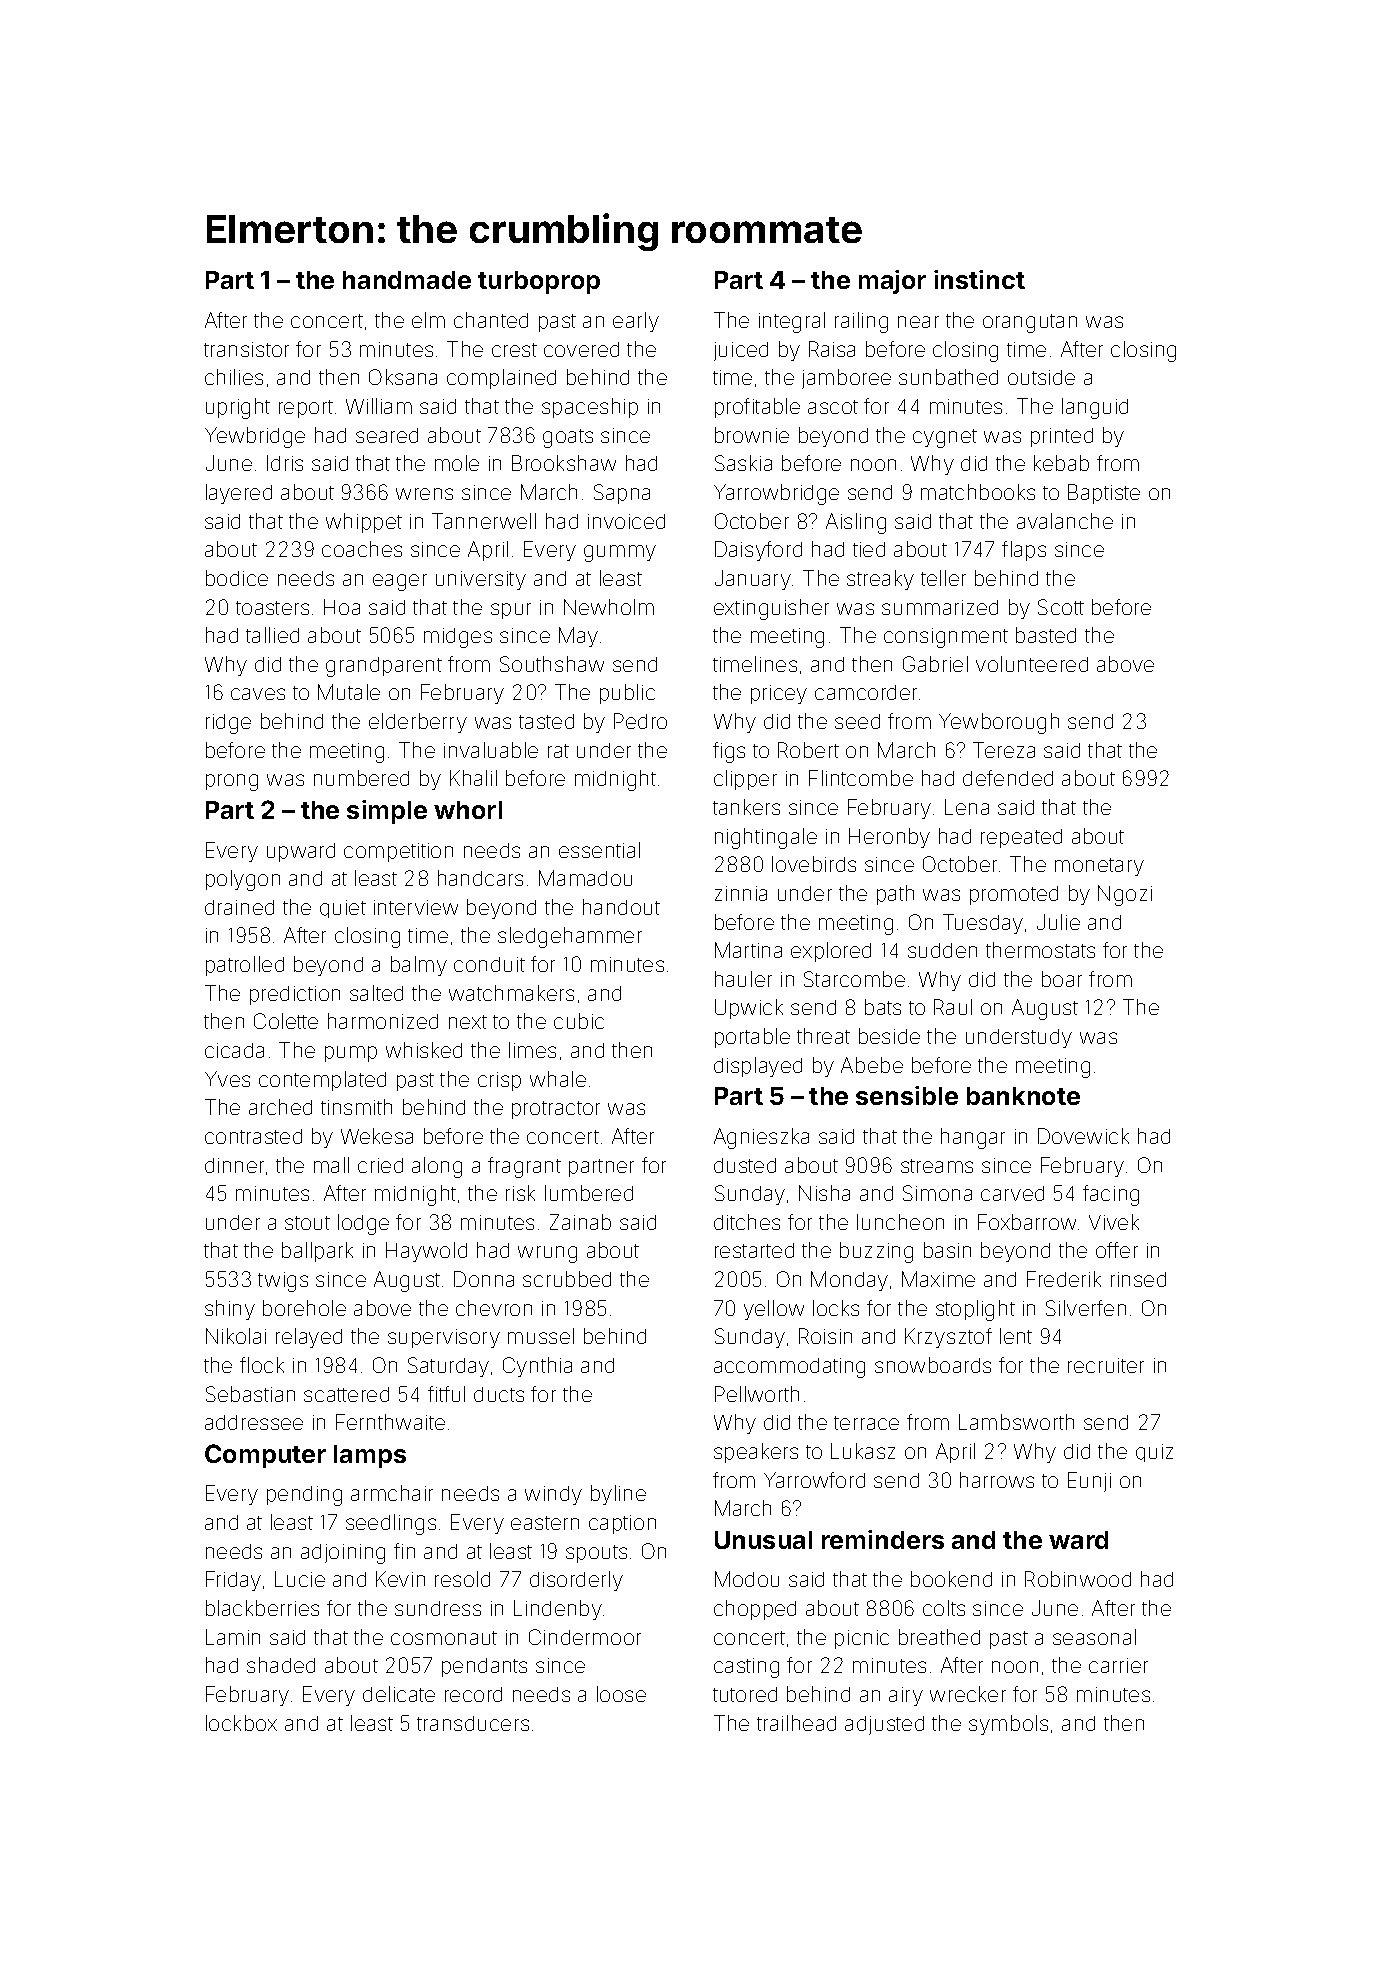  Describe the element at coordinates (1099, 867) in the screenshot. I see `monetary` at that location.
